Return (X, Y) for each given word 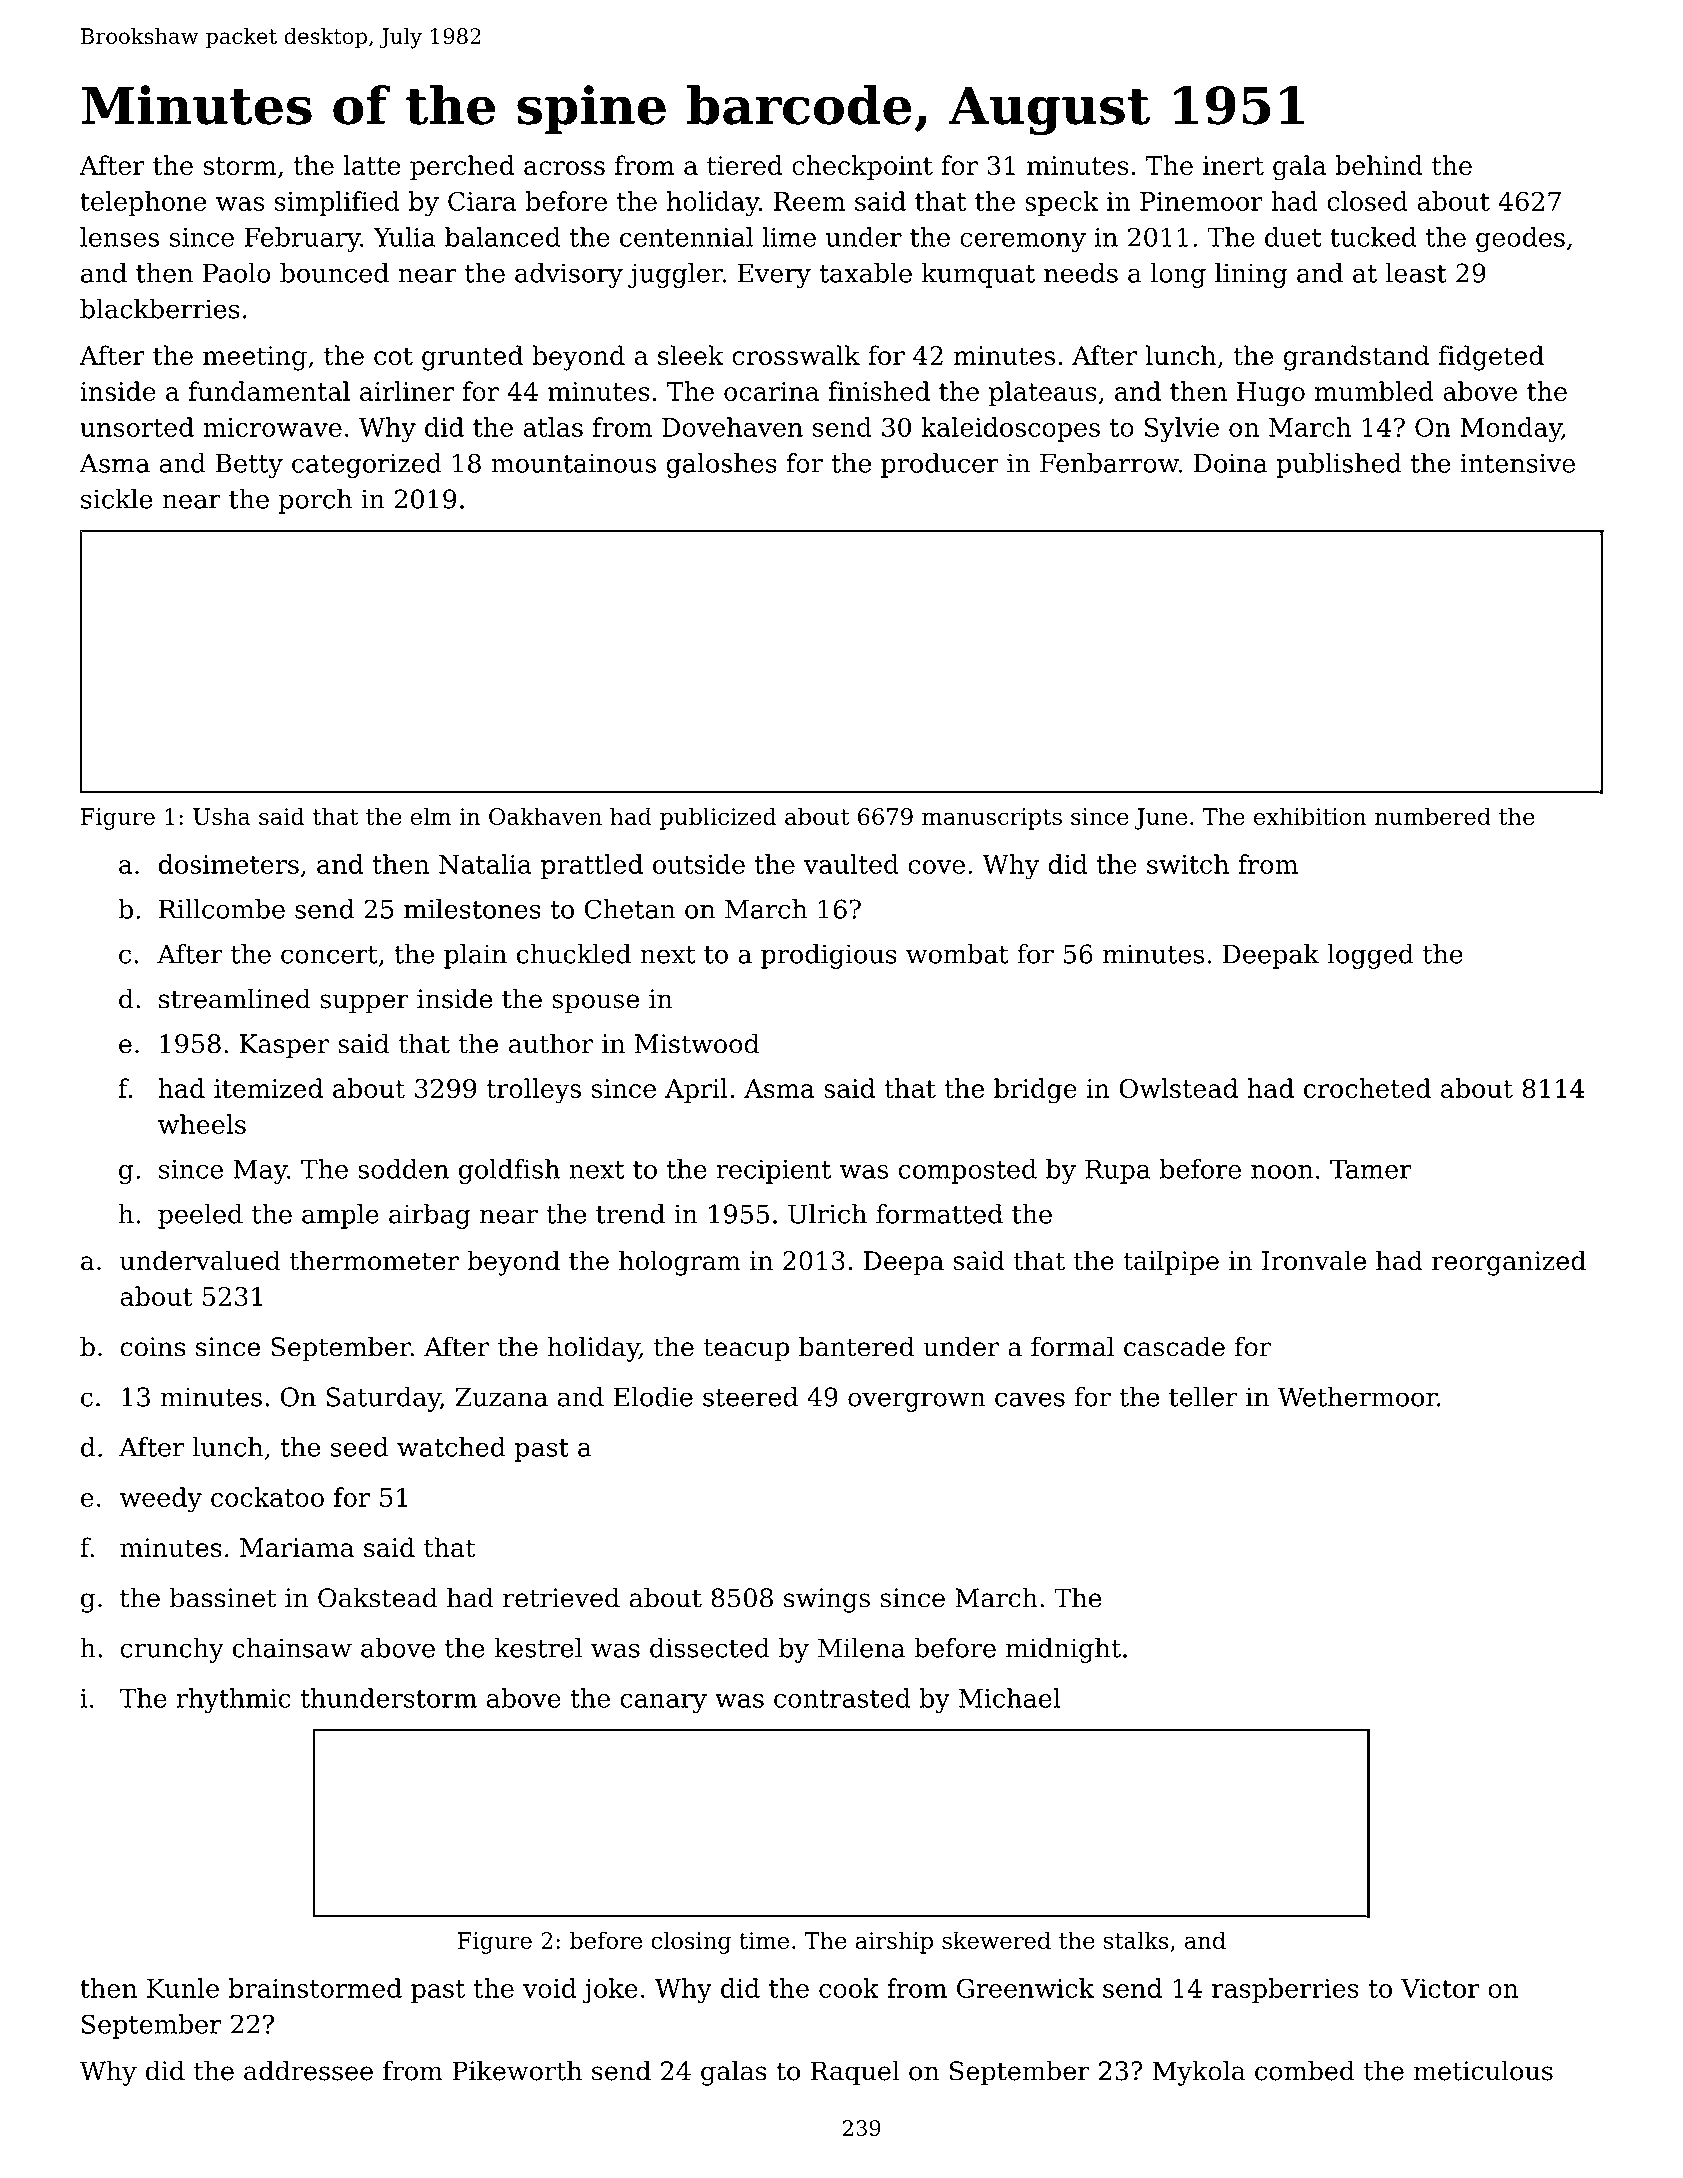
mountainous (573, 463)
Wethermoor (1357, 1397)
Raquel (855, 2073)
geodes (1520, 239)
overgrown (916, 1402)
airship (894, 1942)
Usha (222, 816)
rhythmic (234, 1700)
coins (152, 1347)
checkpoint (862, 167)
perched (462, 167)
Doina (1230, 463)
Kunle (183, 1988)
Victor (1440, 1988)
